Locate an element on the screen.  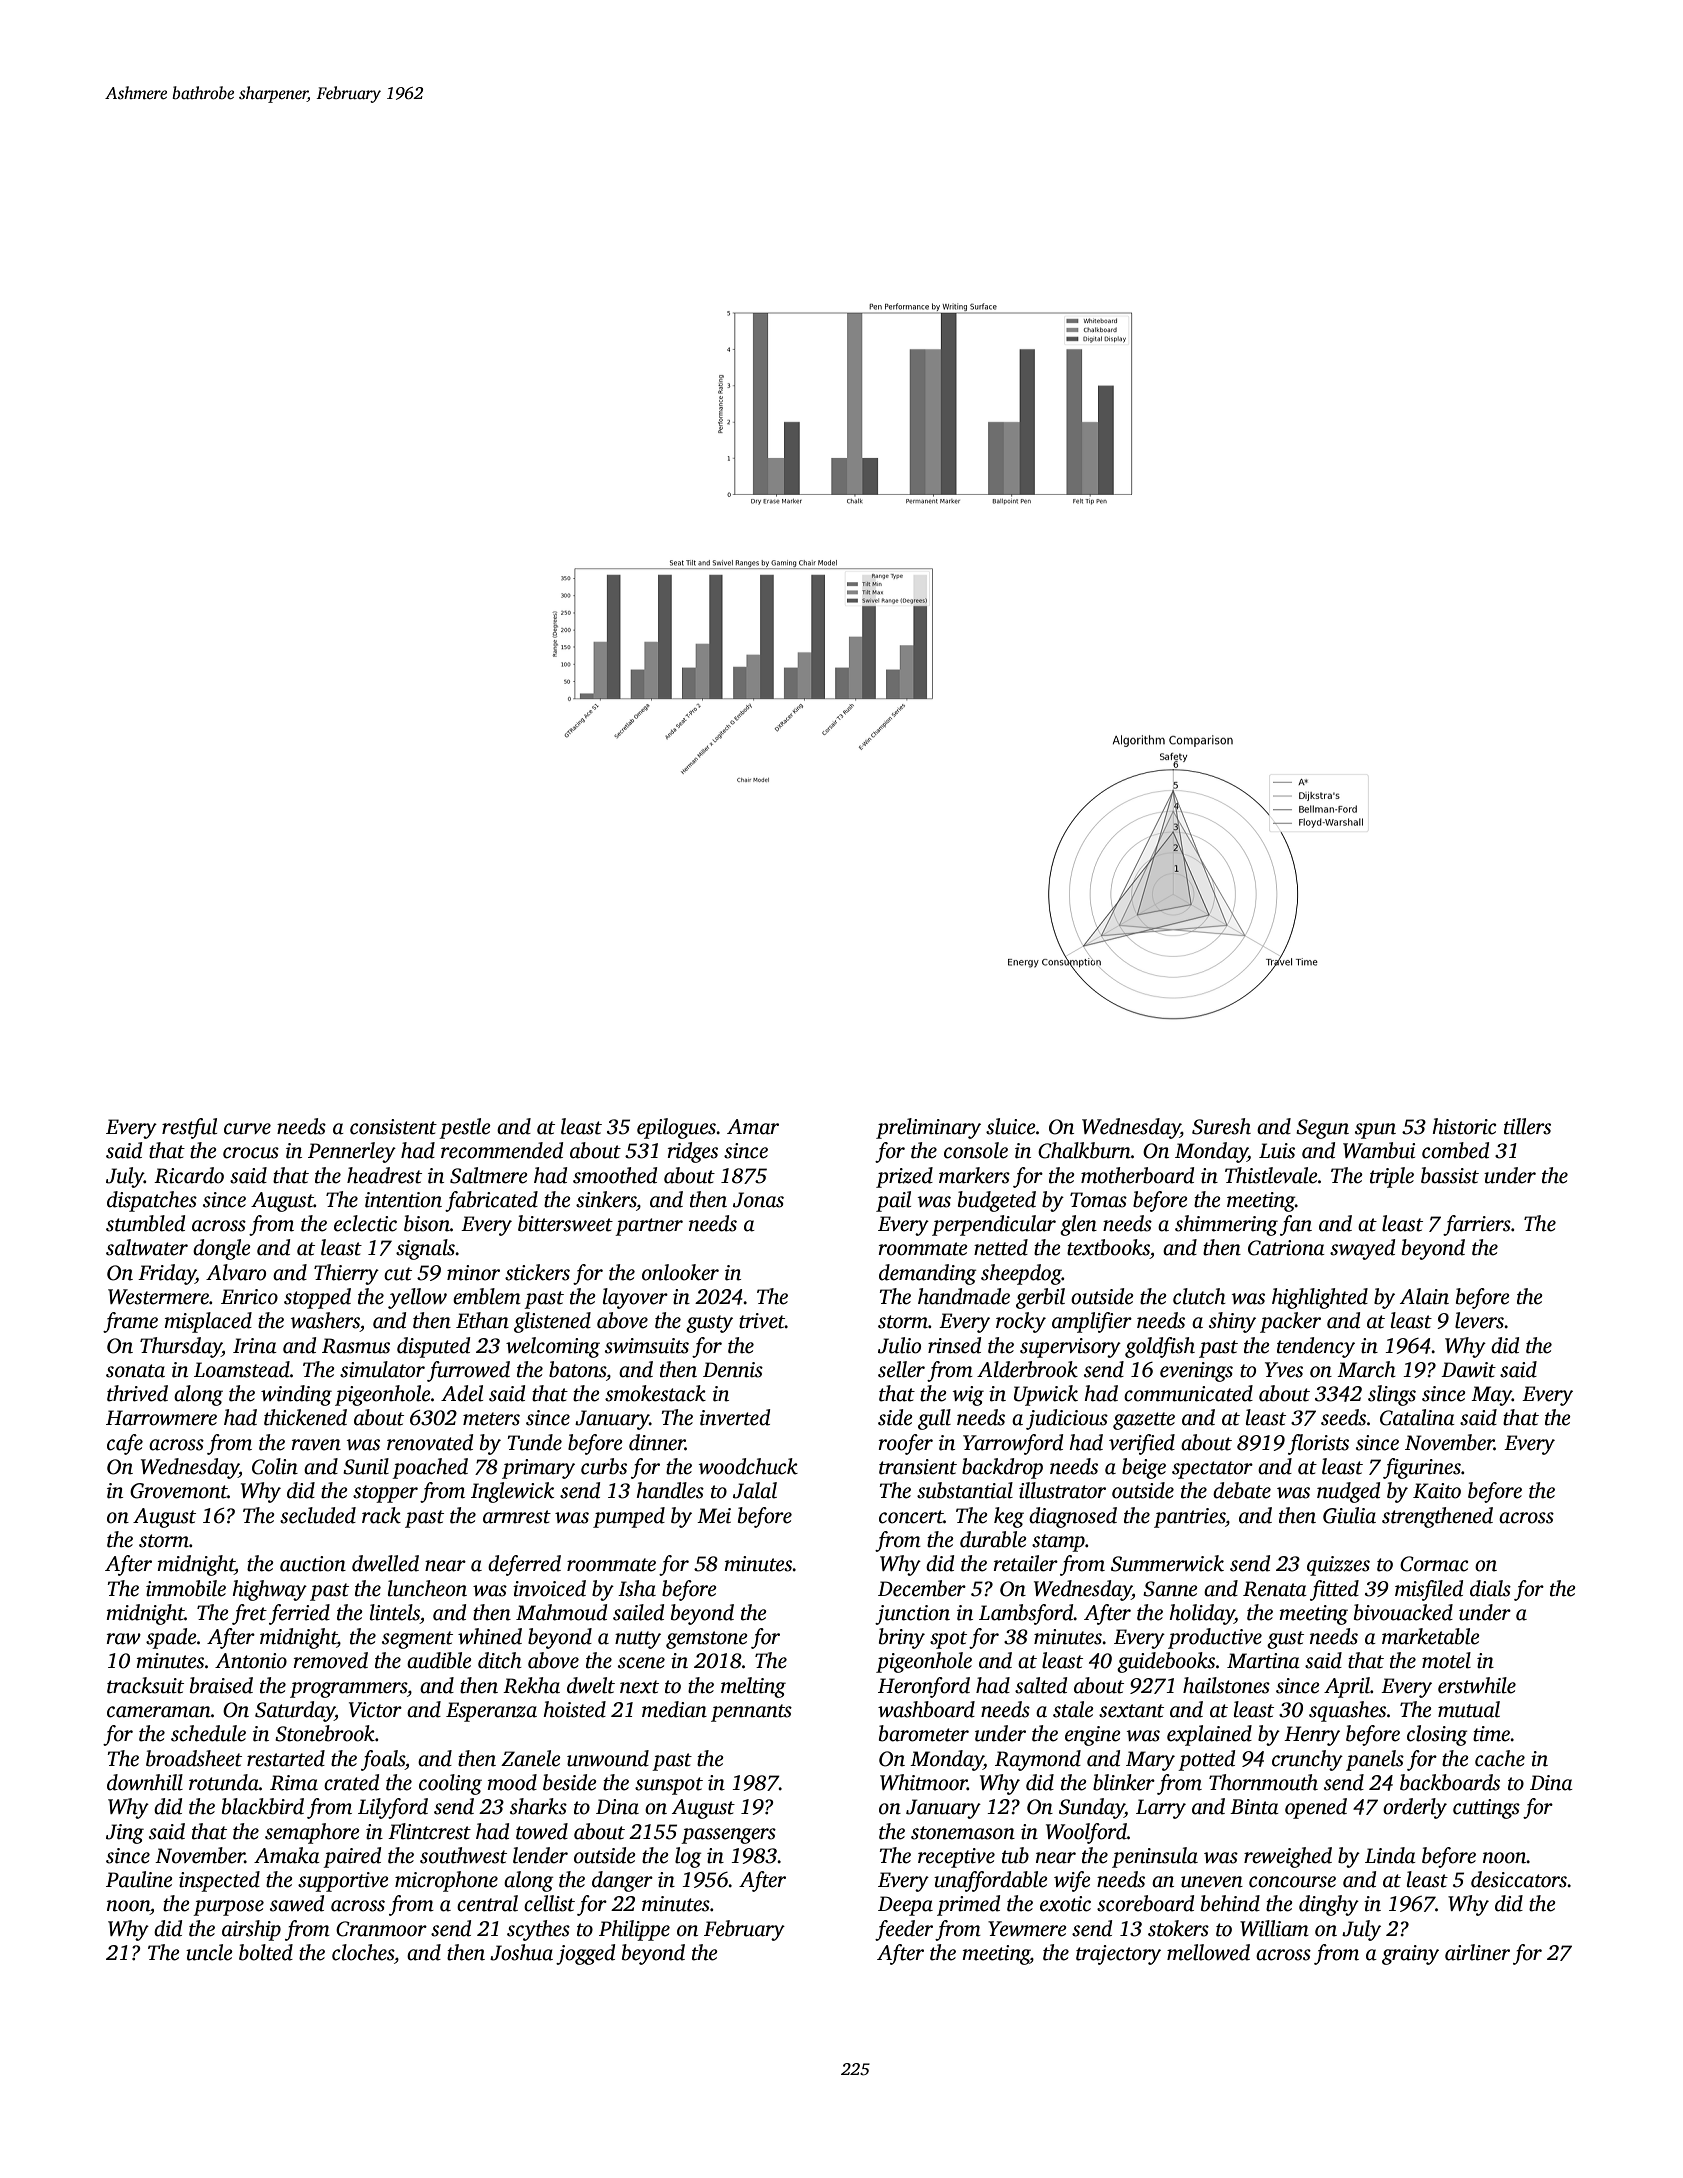
Giulia is located at coordinates (1349, 1515).
